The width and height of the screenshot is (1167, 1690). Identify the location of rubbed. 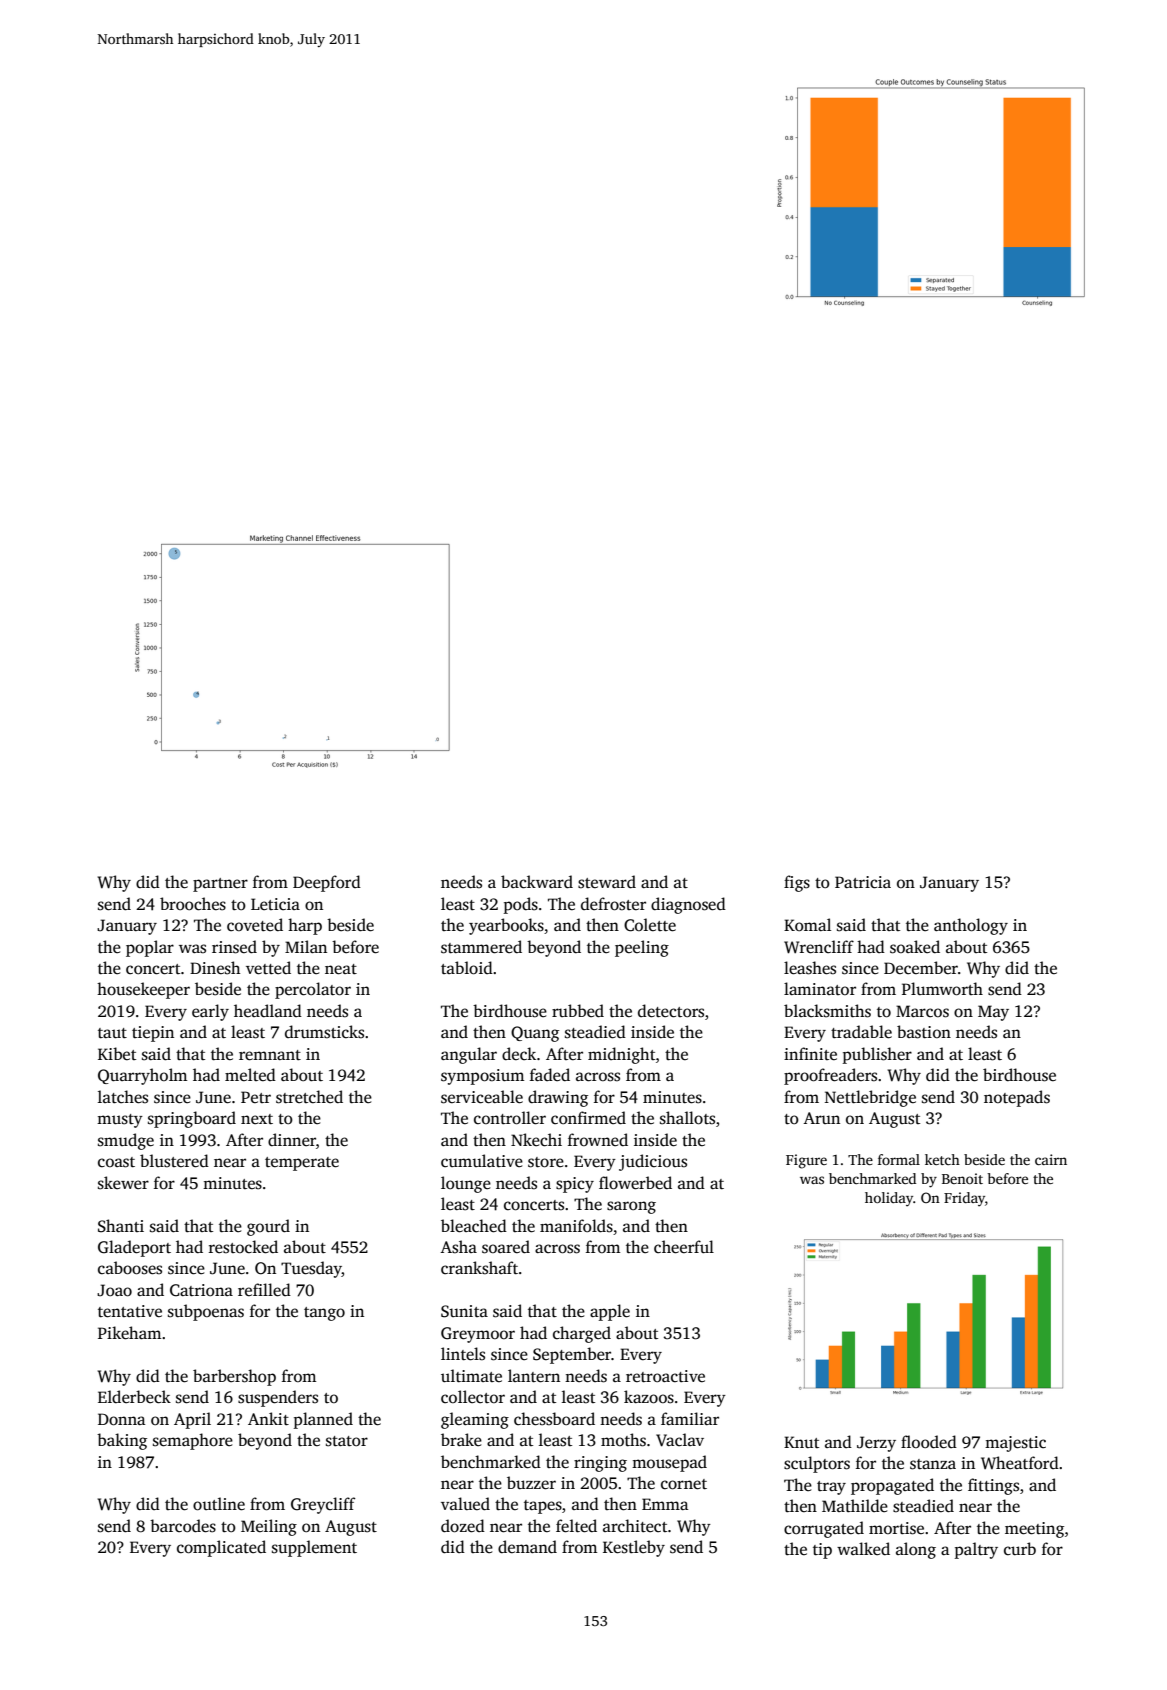
(578, 1011).
